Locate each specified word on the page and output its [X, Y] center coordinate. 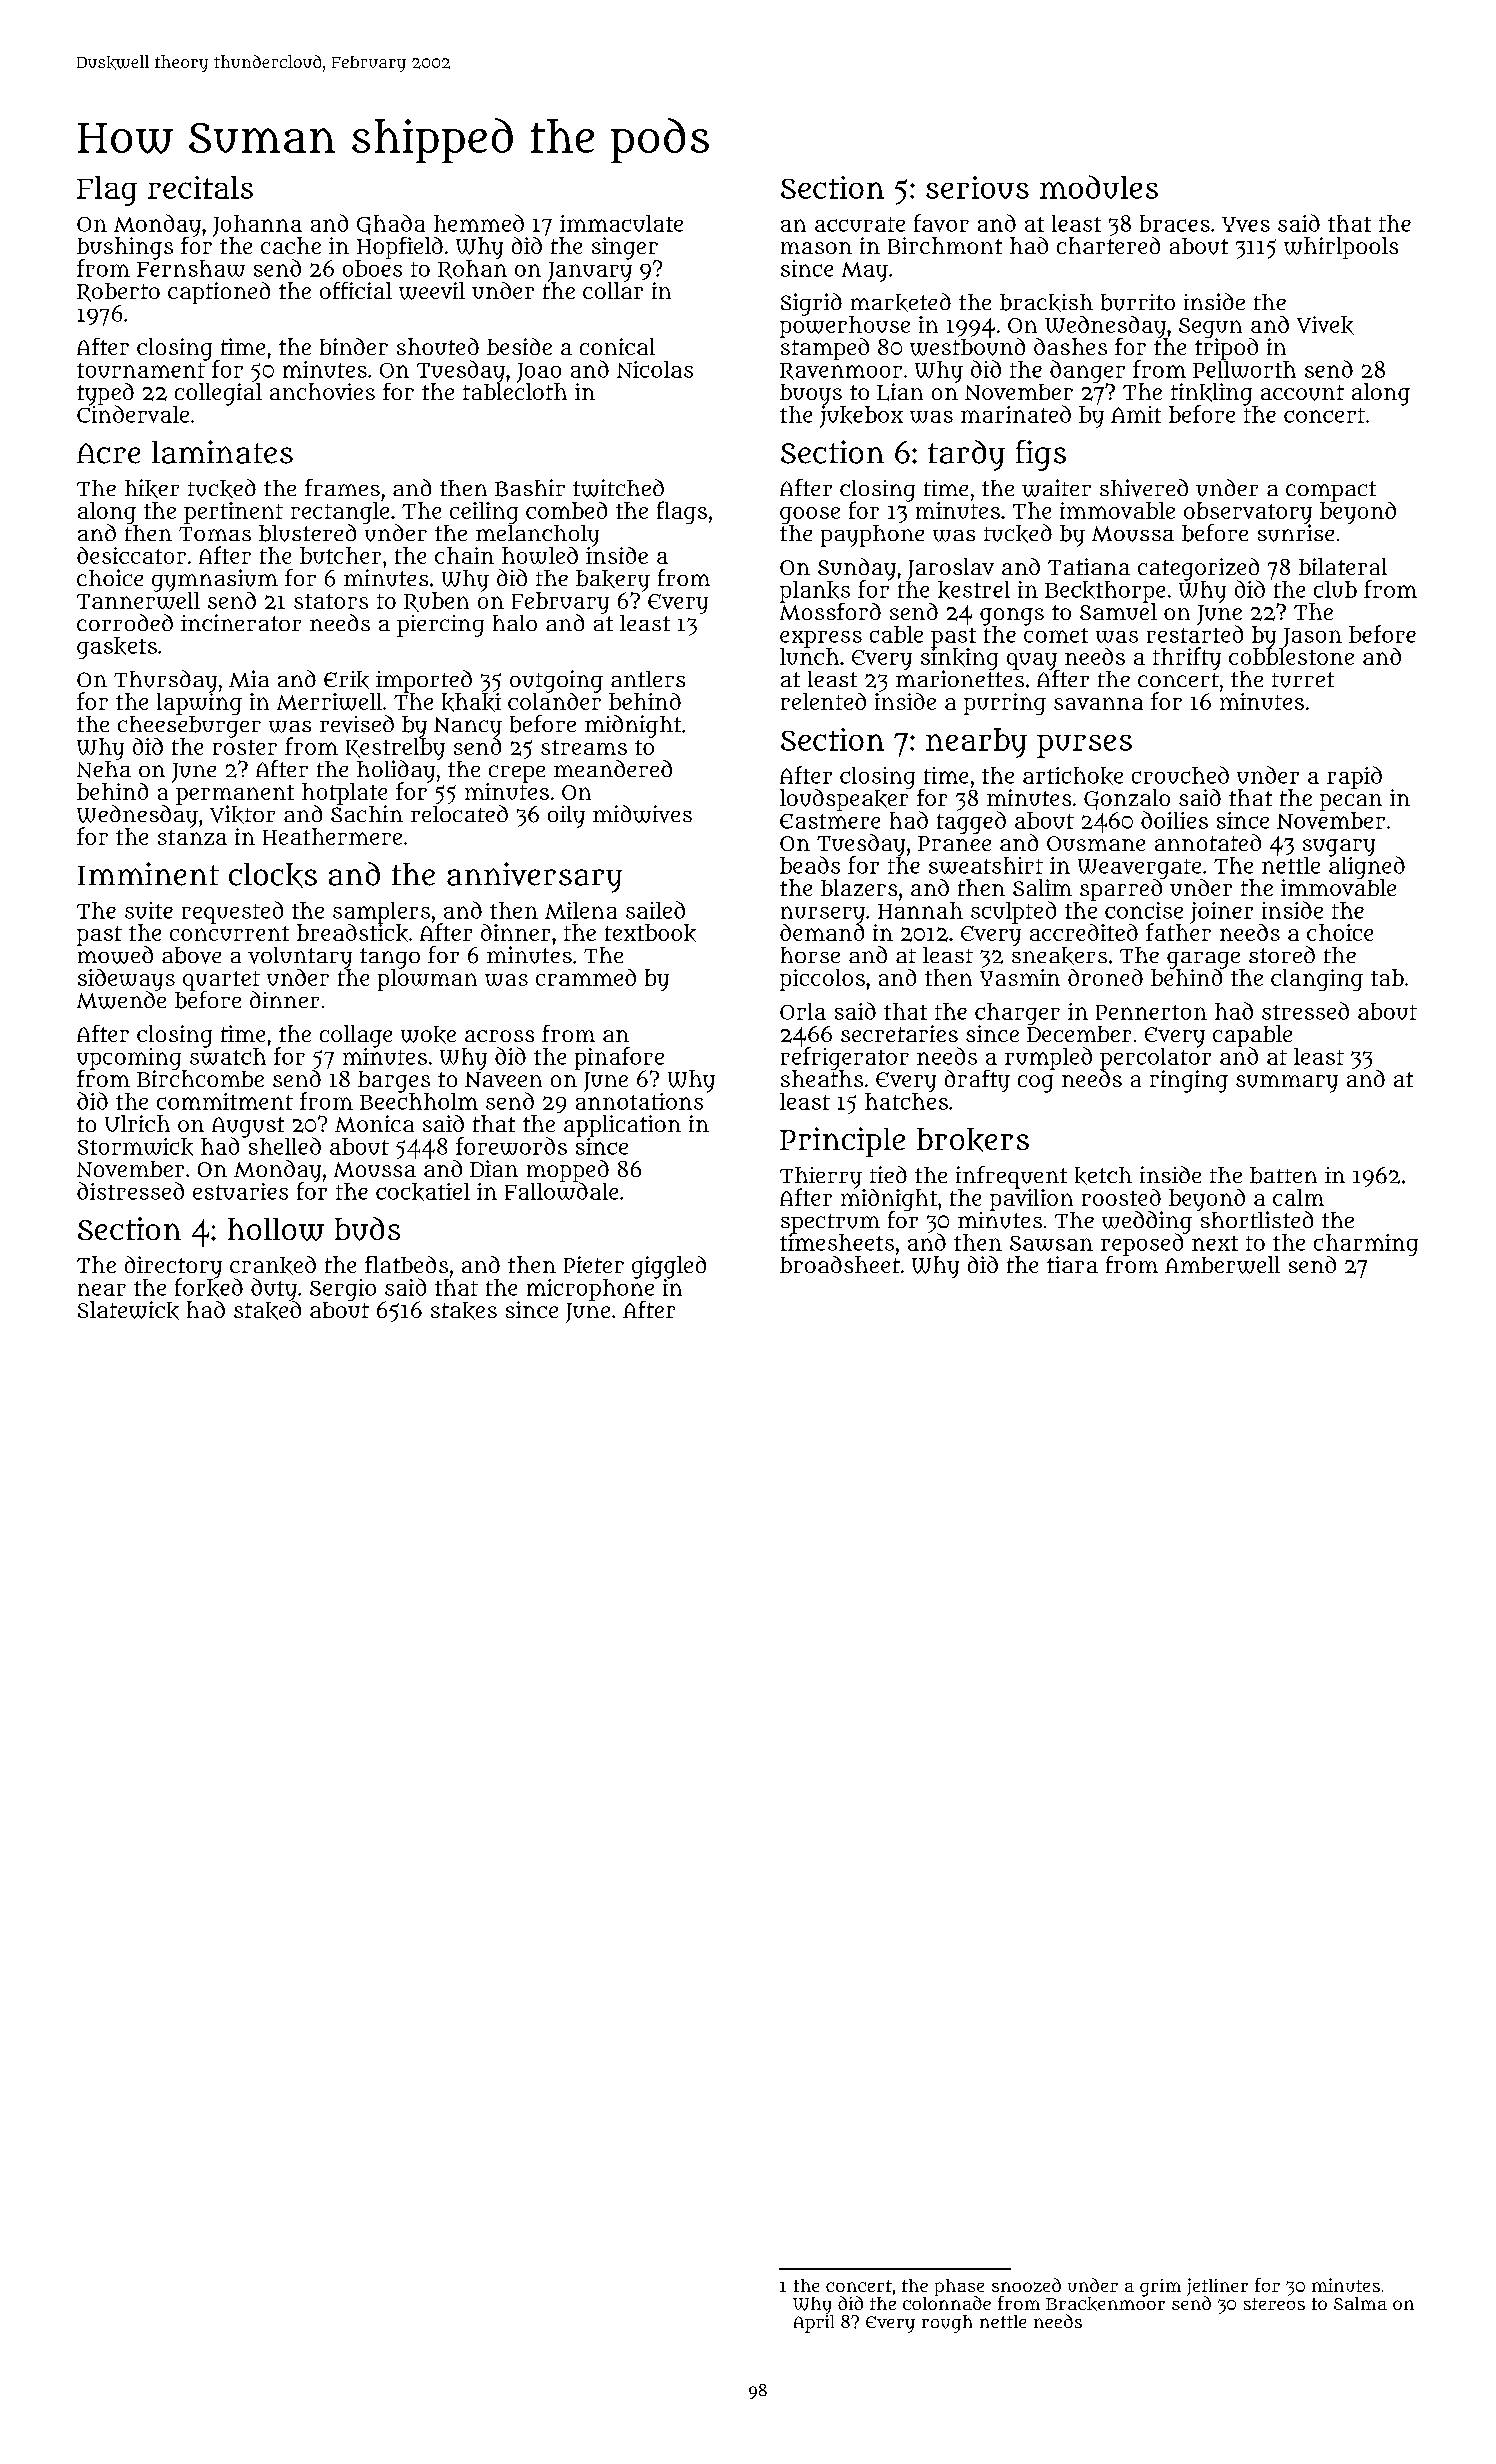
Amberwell [1222, 1265]
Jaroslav [951, 569]
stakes [464, 1311]
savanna [1098, 703]
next [1215, 1243]
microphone [590, 1290]
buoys [811, 395]
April [814, 2324]
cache [291, 245]
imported [424, 681]
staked [267, 1310]
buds [367, 1229]
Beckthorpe [1105, 592]
